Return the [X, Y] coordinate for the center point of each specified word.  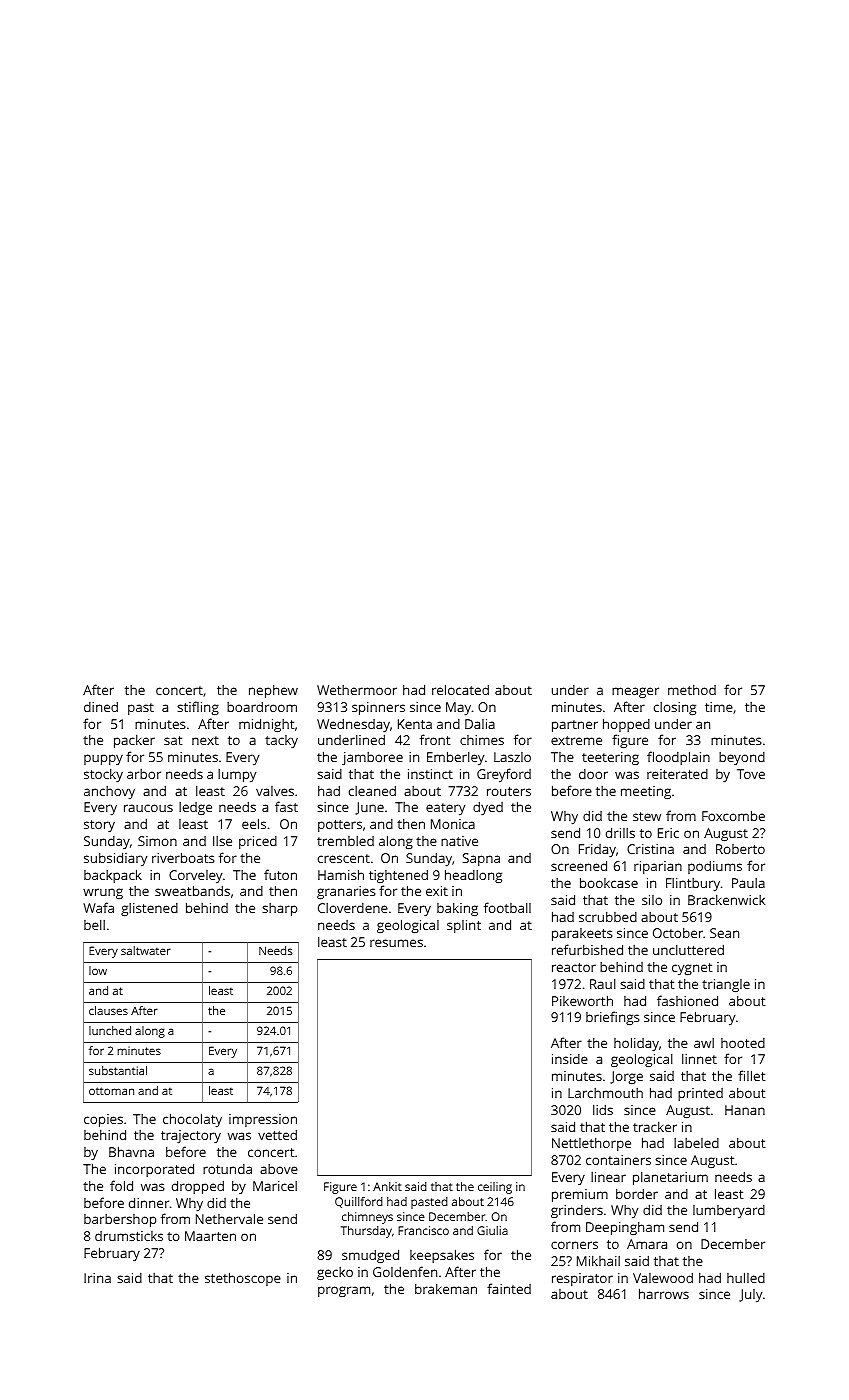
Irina [97, 1278]
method [692, 689]
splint [464, 926]
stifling [198, 708]
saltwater [146, 950]
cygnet [692, 969]
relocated [460, 689]
